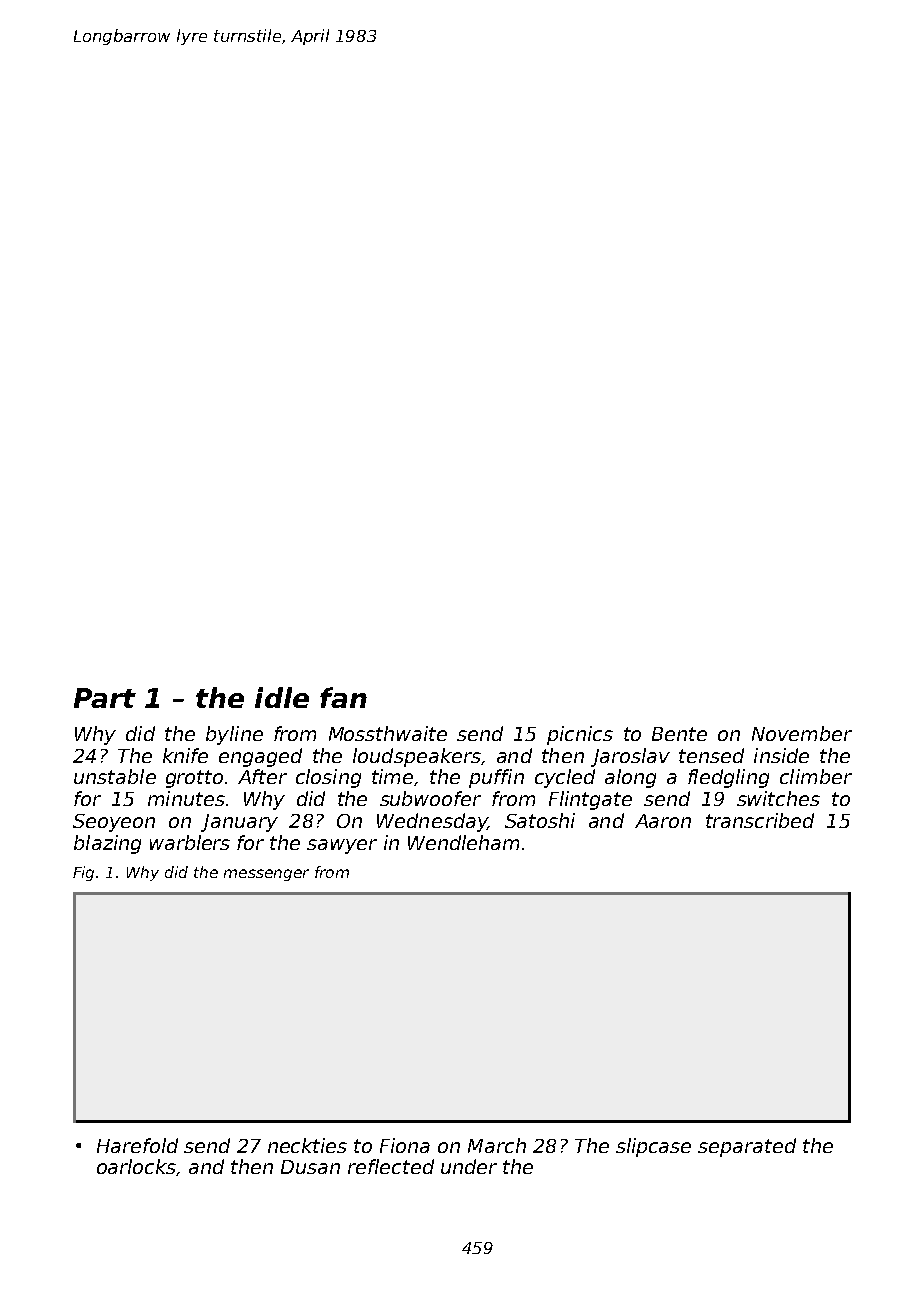 This screenshot has height=1311, width=924. Describe the element at coordinates (405, 1145) in the screenshot. I see `Fiona` at that location.
